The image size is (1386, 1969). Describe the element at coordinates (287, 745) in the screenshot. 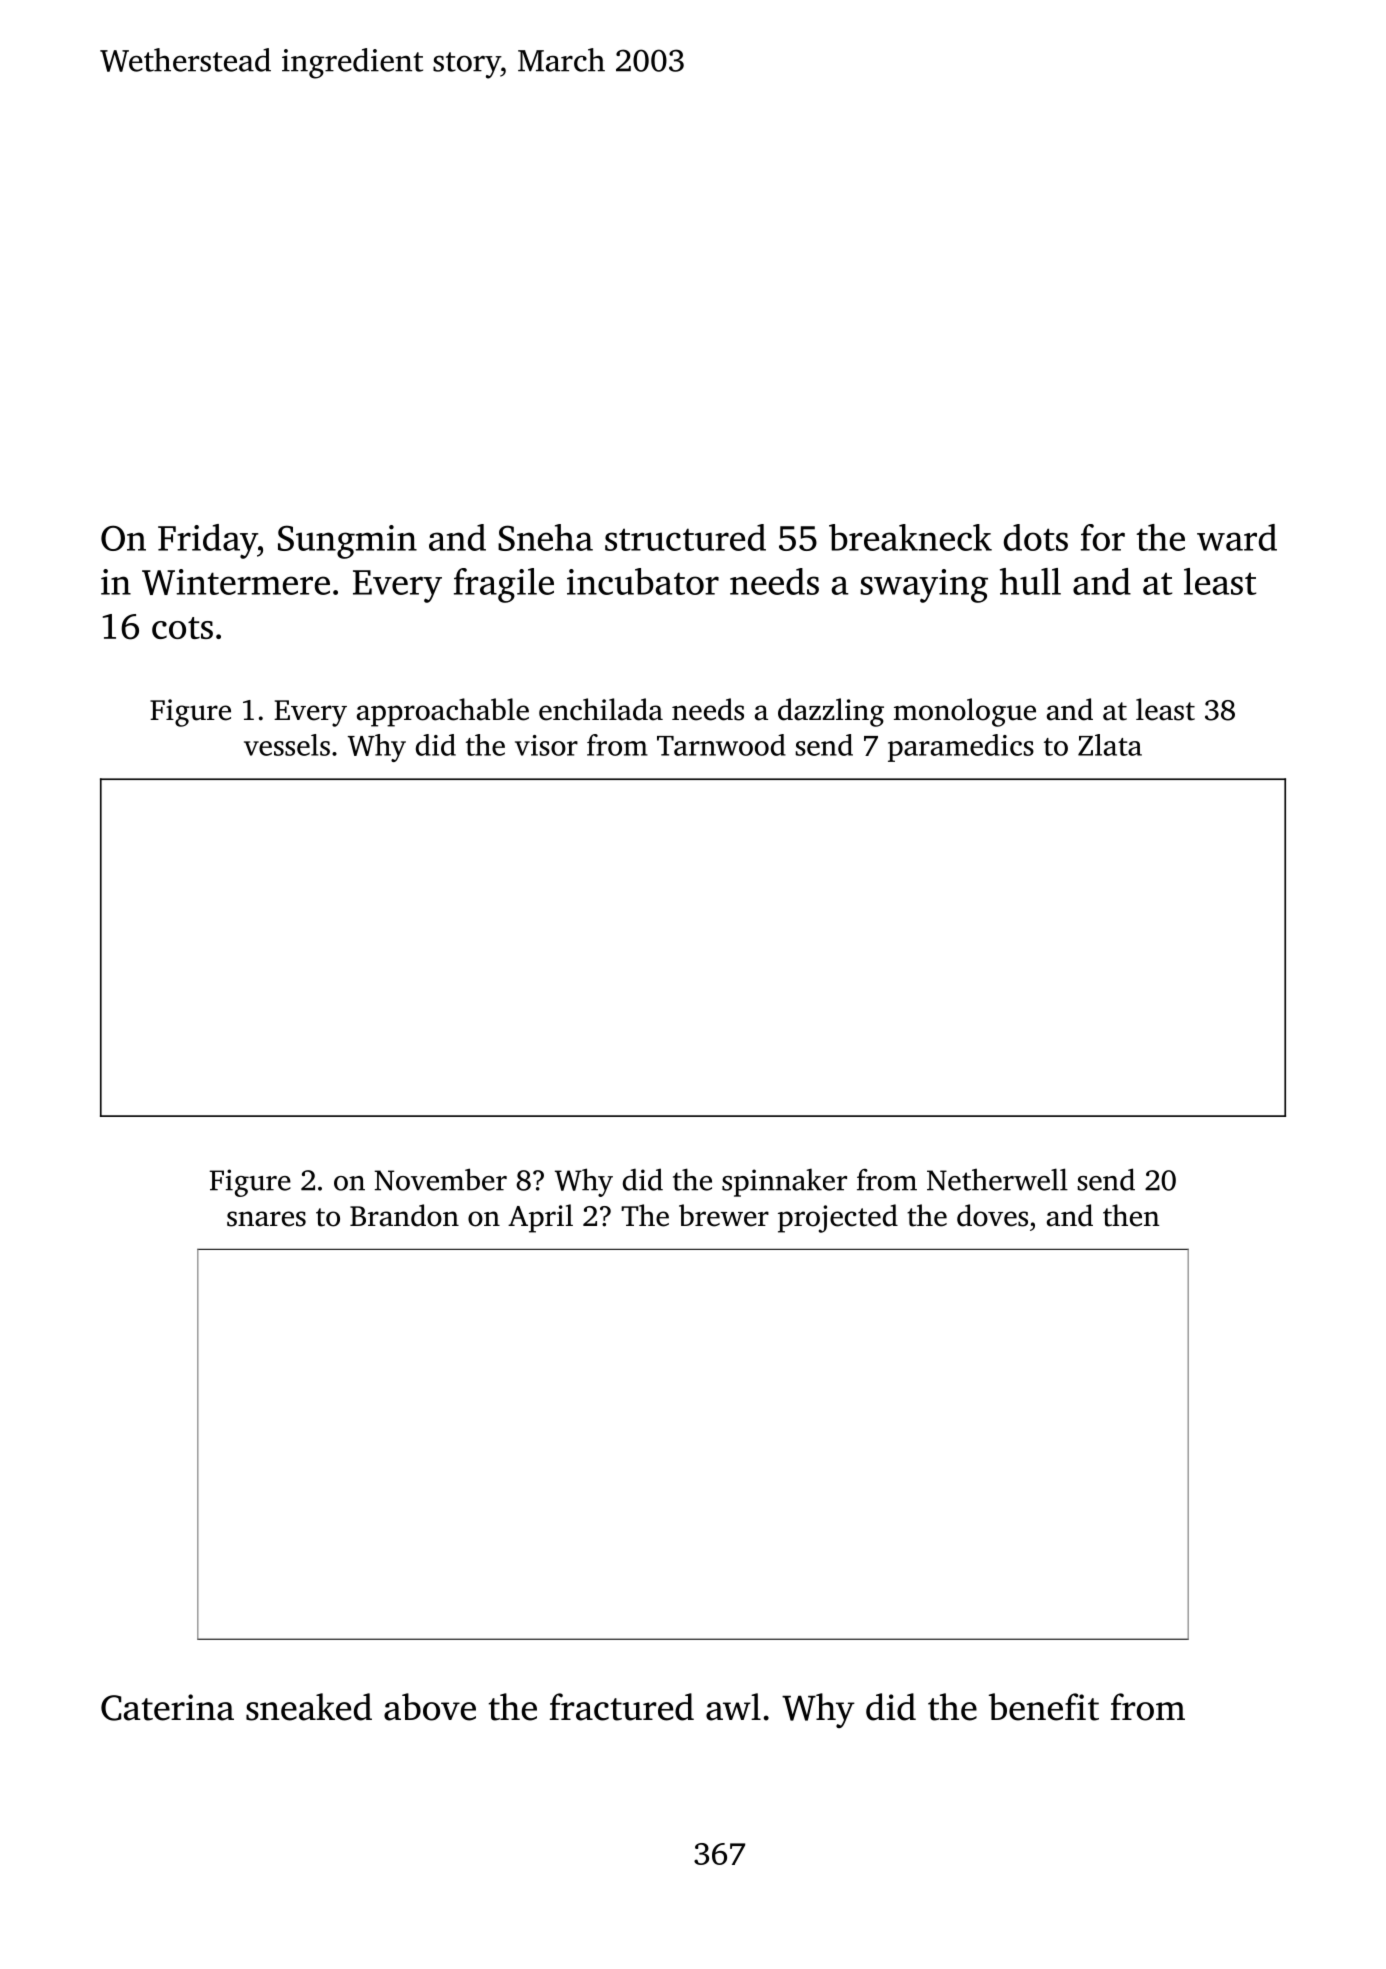

I see `vessels` at that location.
